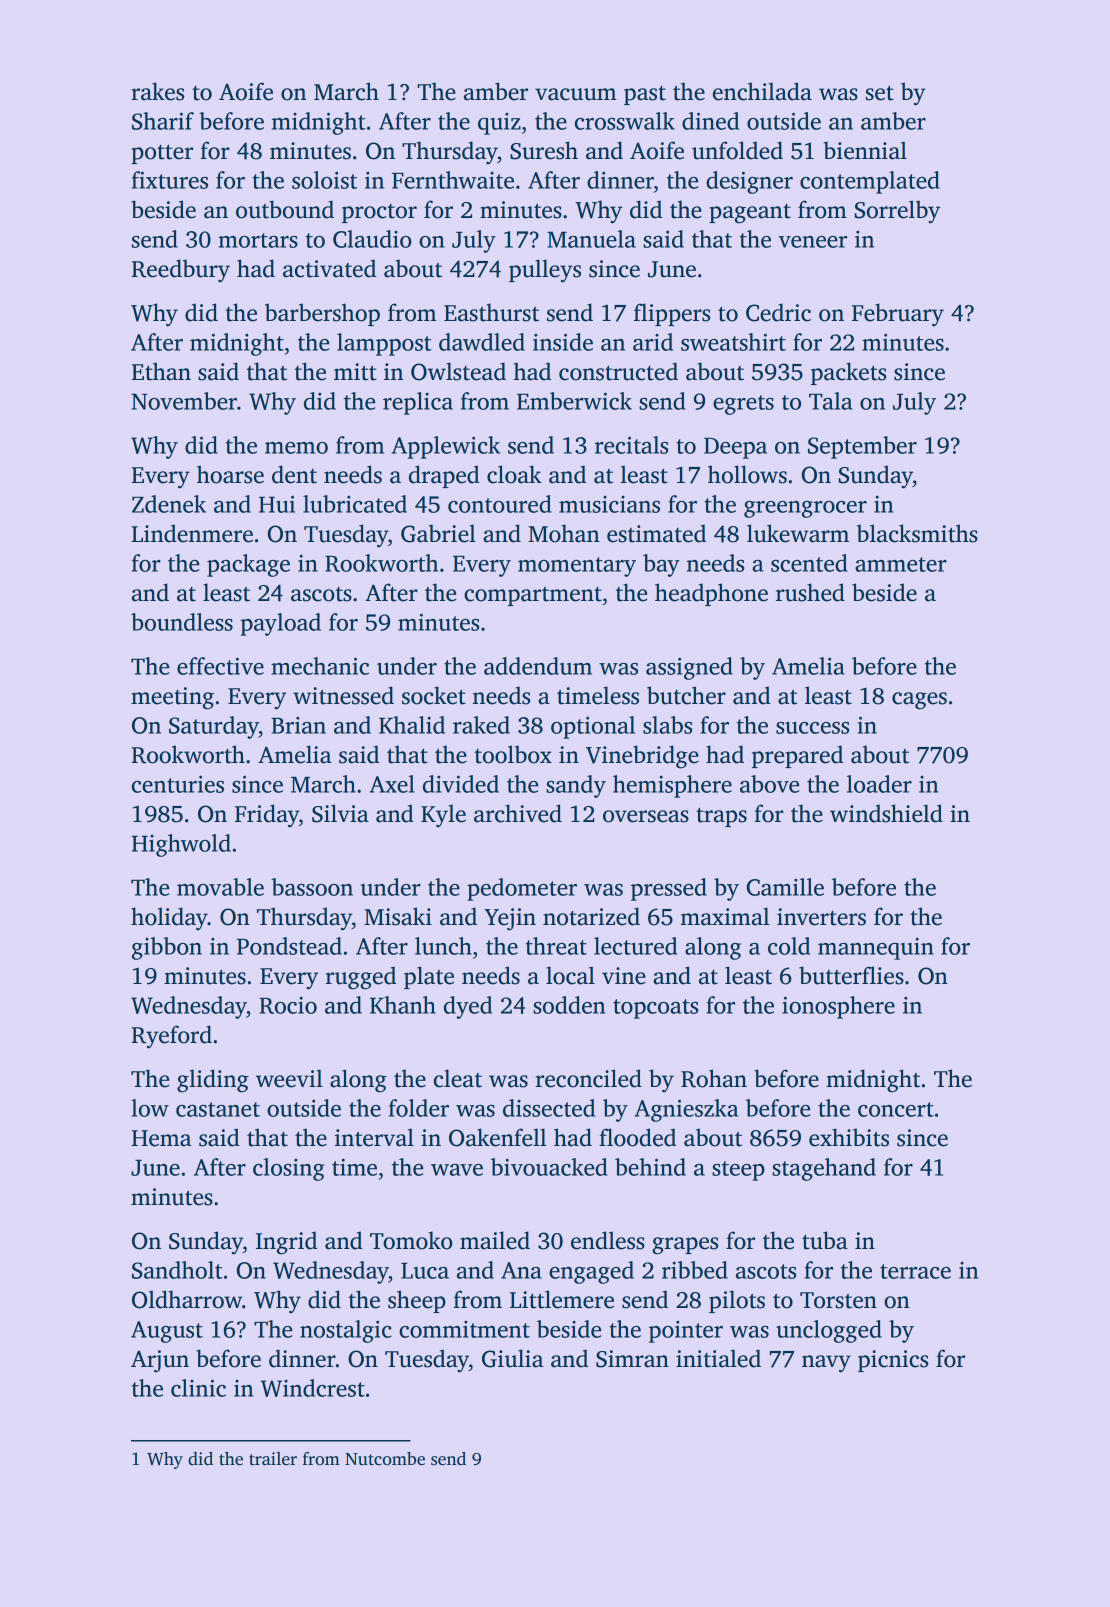  What do you see at coordinates (632, 1359) in the screenshot?
I see `Simran` at bounding box center [632, 1359].
